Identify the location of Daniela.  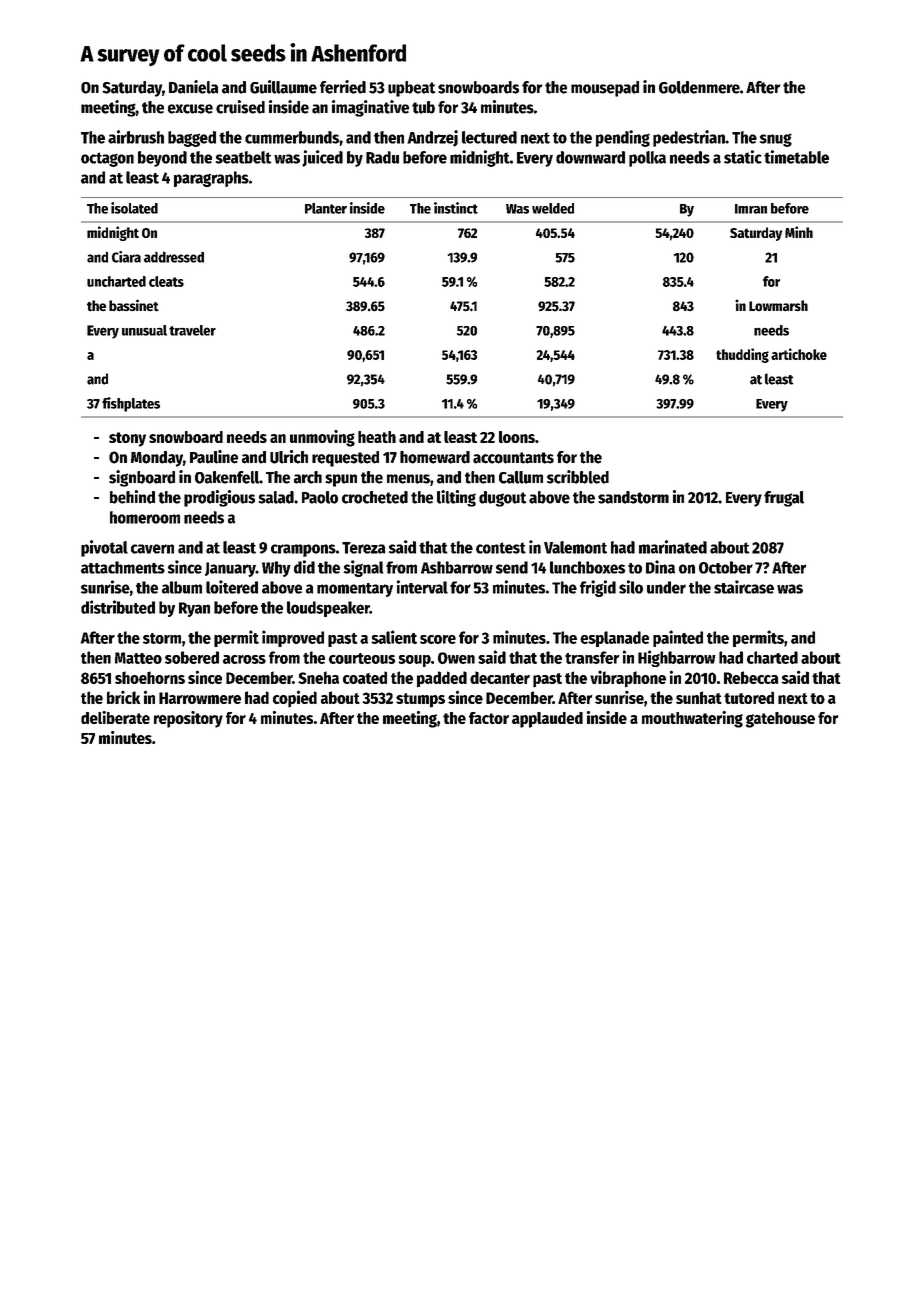
(193, 87).
